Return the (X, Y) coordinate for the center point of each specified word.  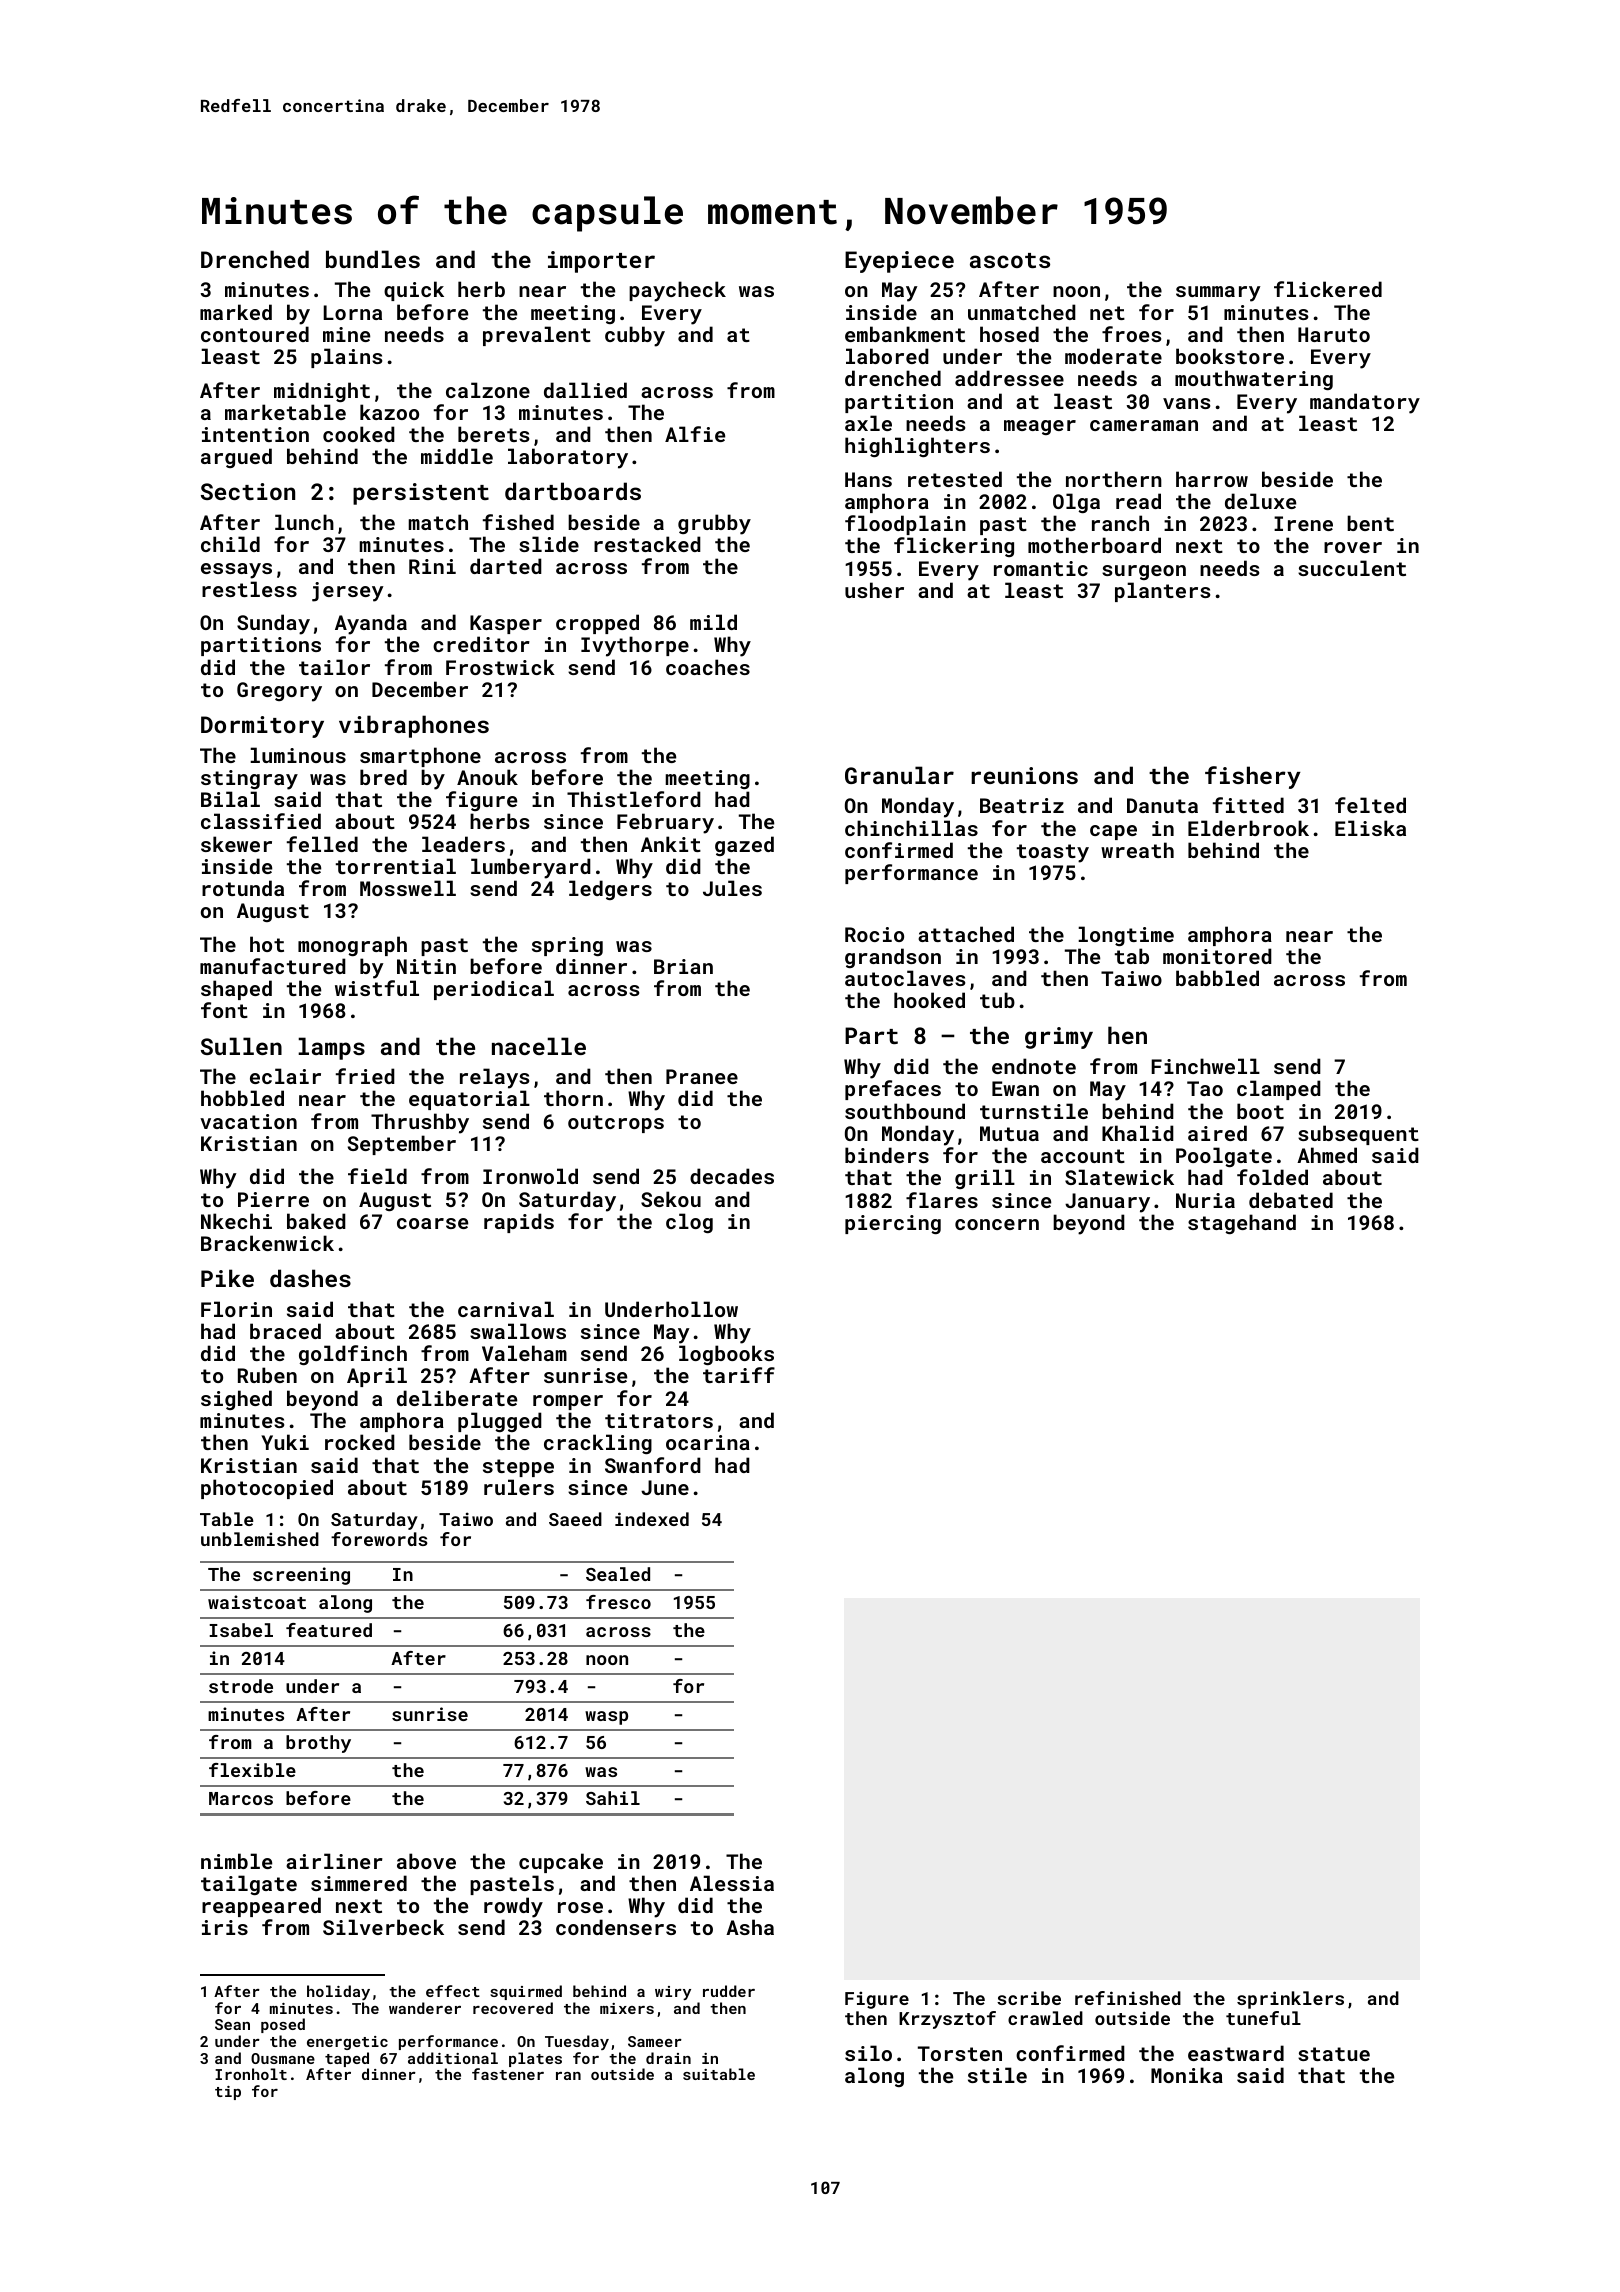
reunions (1024, 775)
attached (966, 934)
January (1107, 1203)
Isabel (241, 1630)
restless (249, 589)
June (665, 1487)
